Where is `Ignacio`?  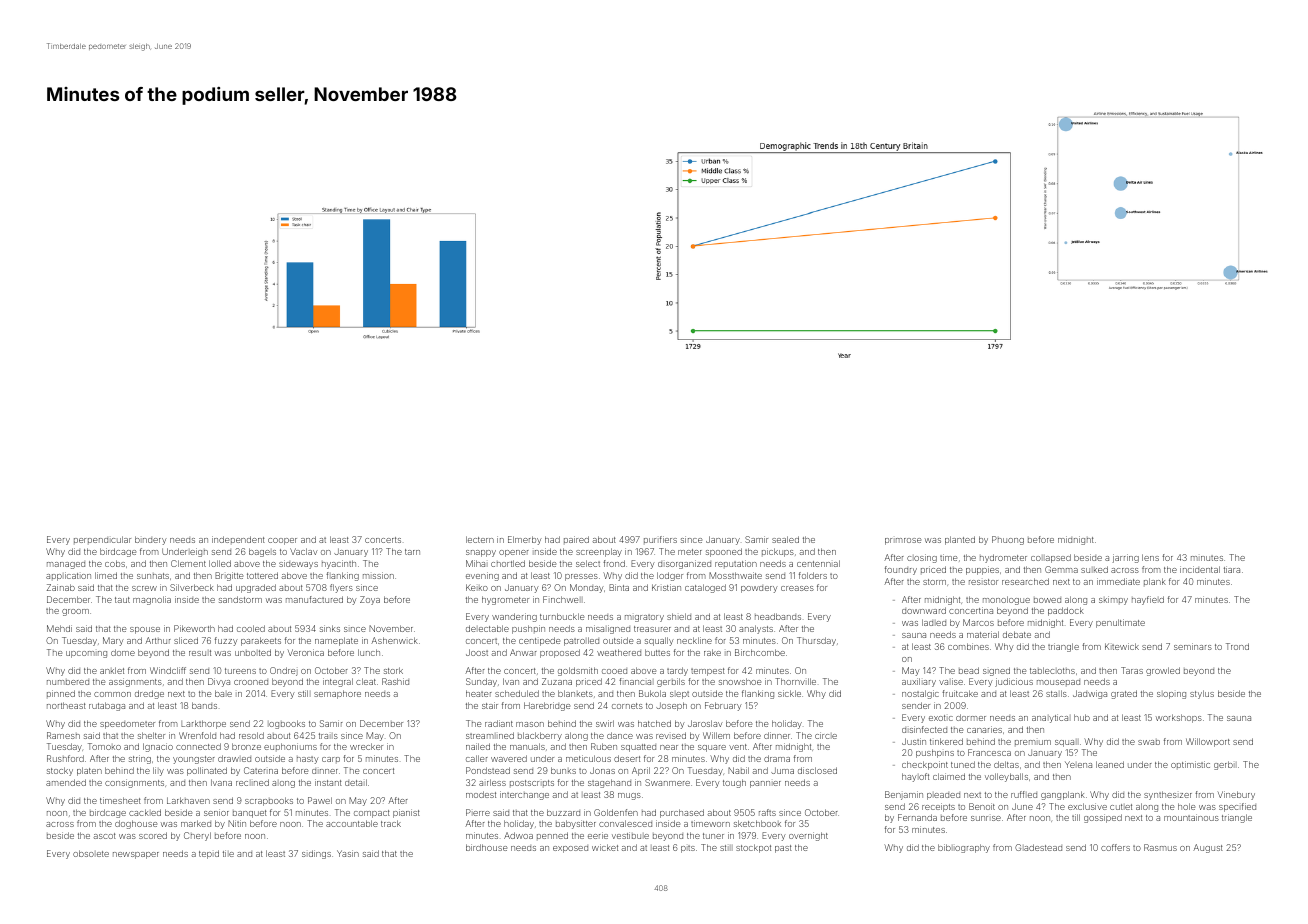
Ignacio is located at coordinates (158, 747).
